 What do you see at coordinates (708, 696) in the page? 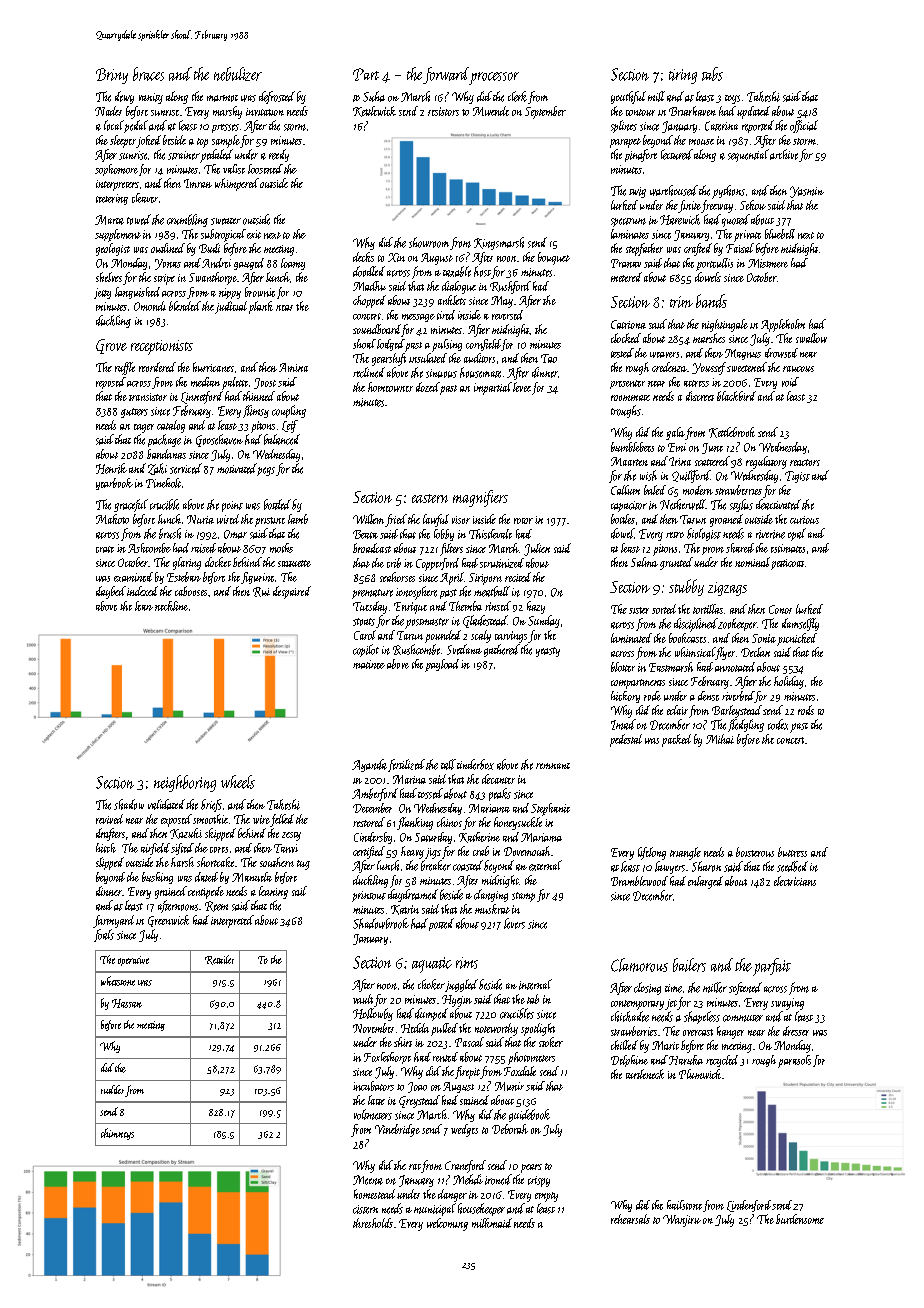
I see `dense` at bounding box center [708, 696].
